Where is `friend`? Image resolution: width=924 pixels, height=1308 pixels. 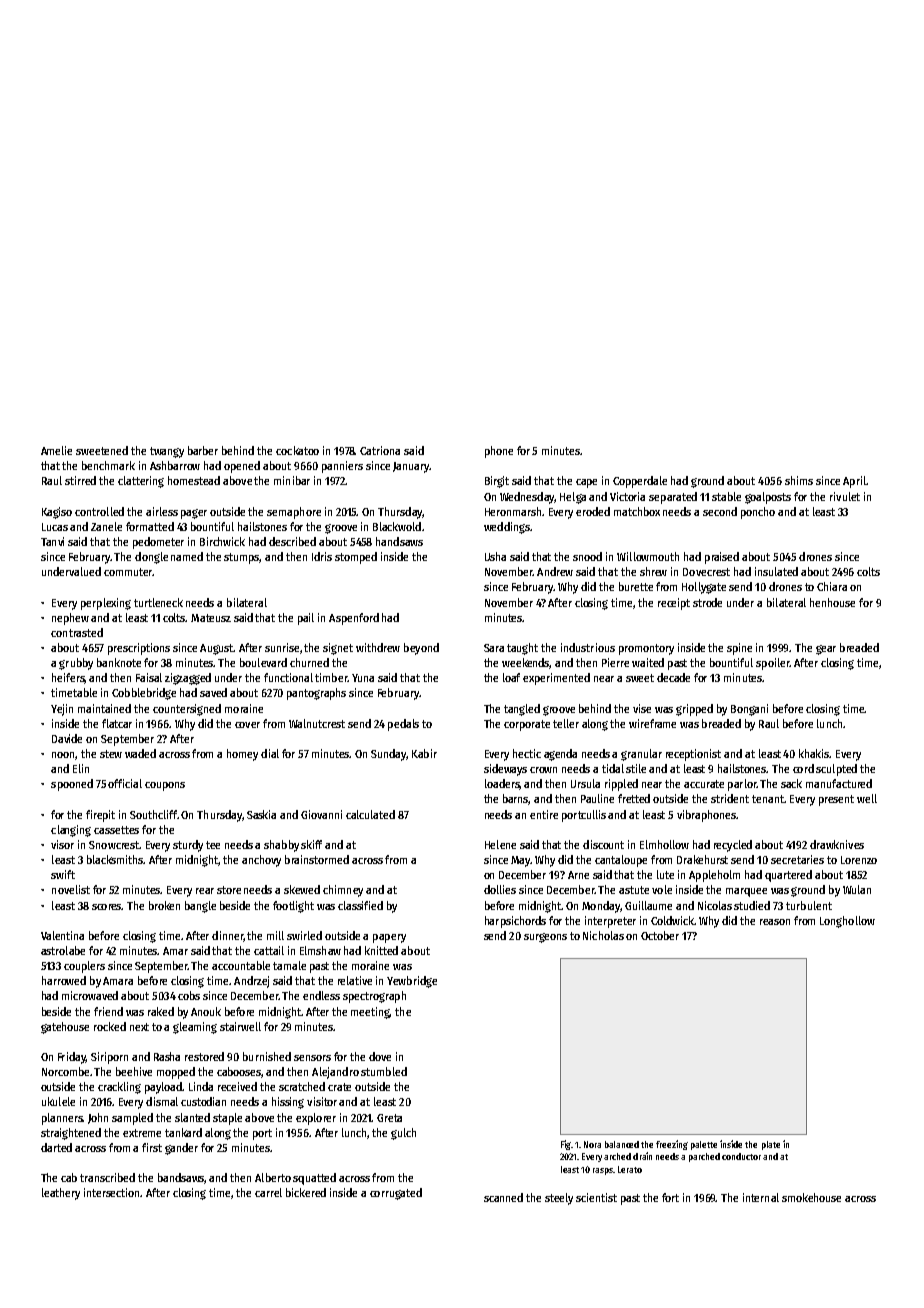 friend is located at coordinates (108, 1011).
